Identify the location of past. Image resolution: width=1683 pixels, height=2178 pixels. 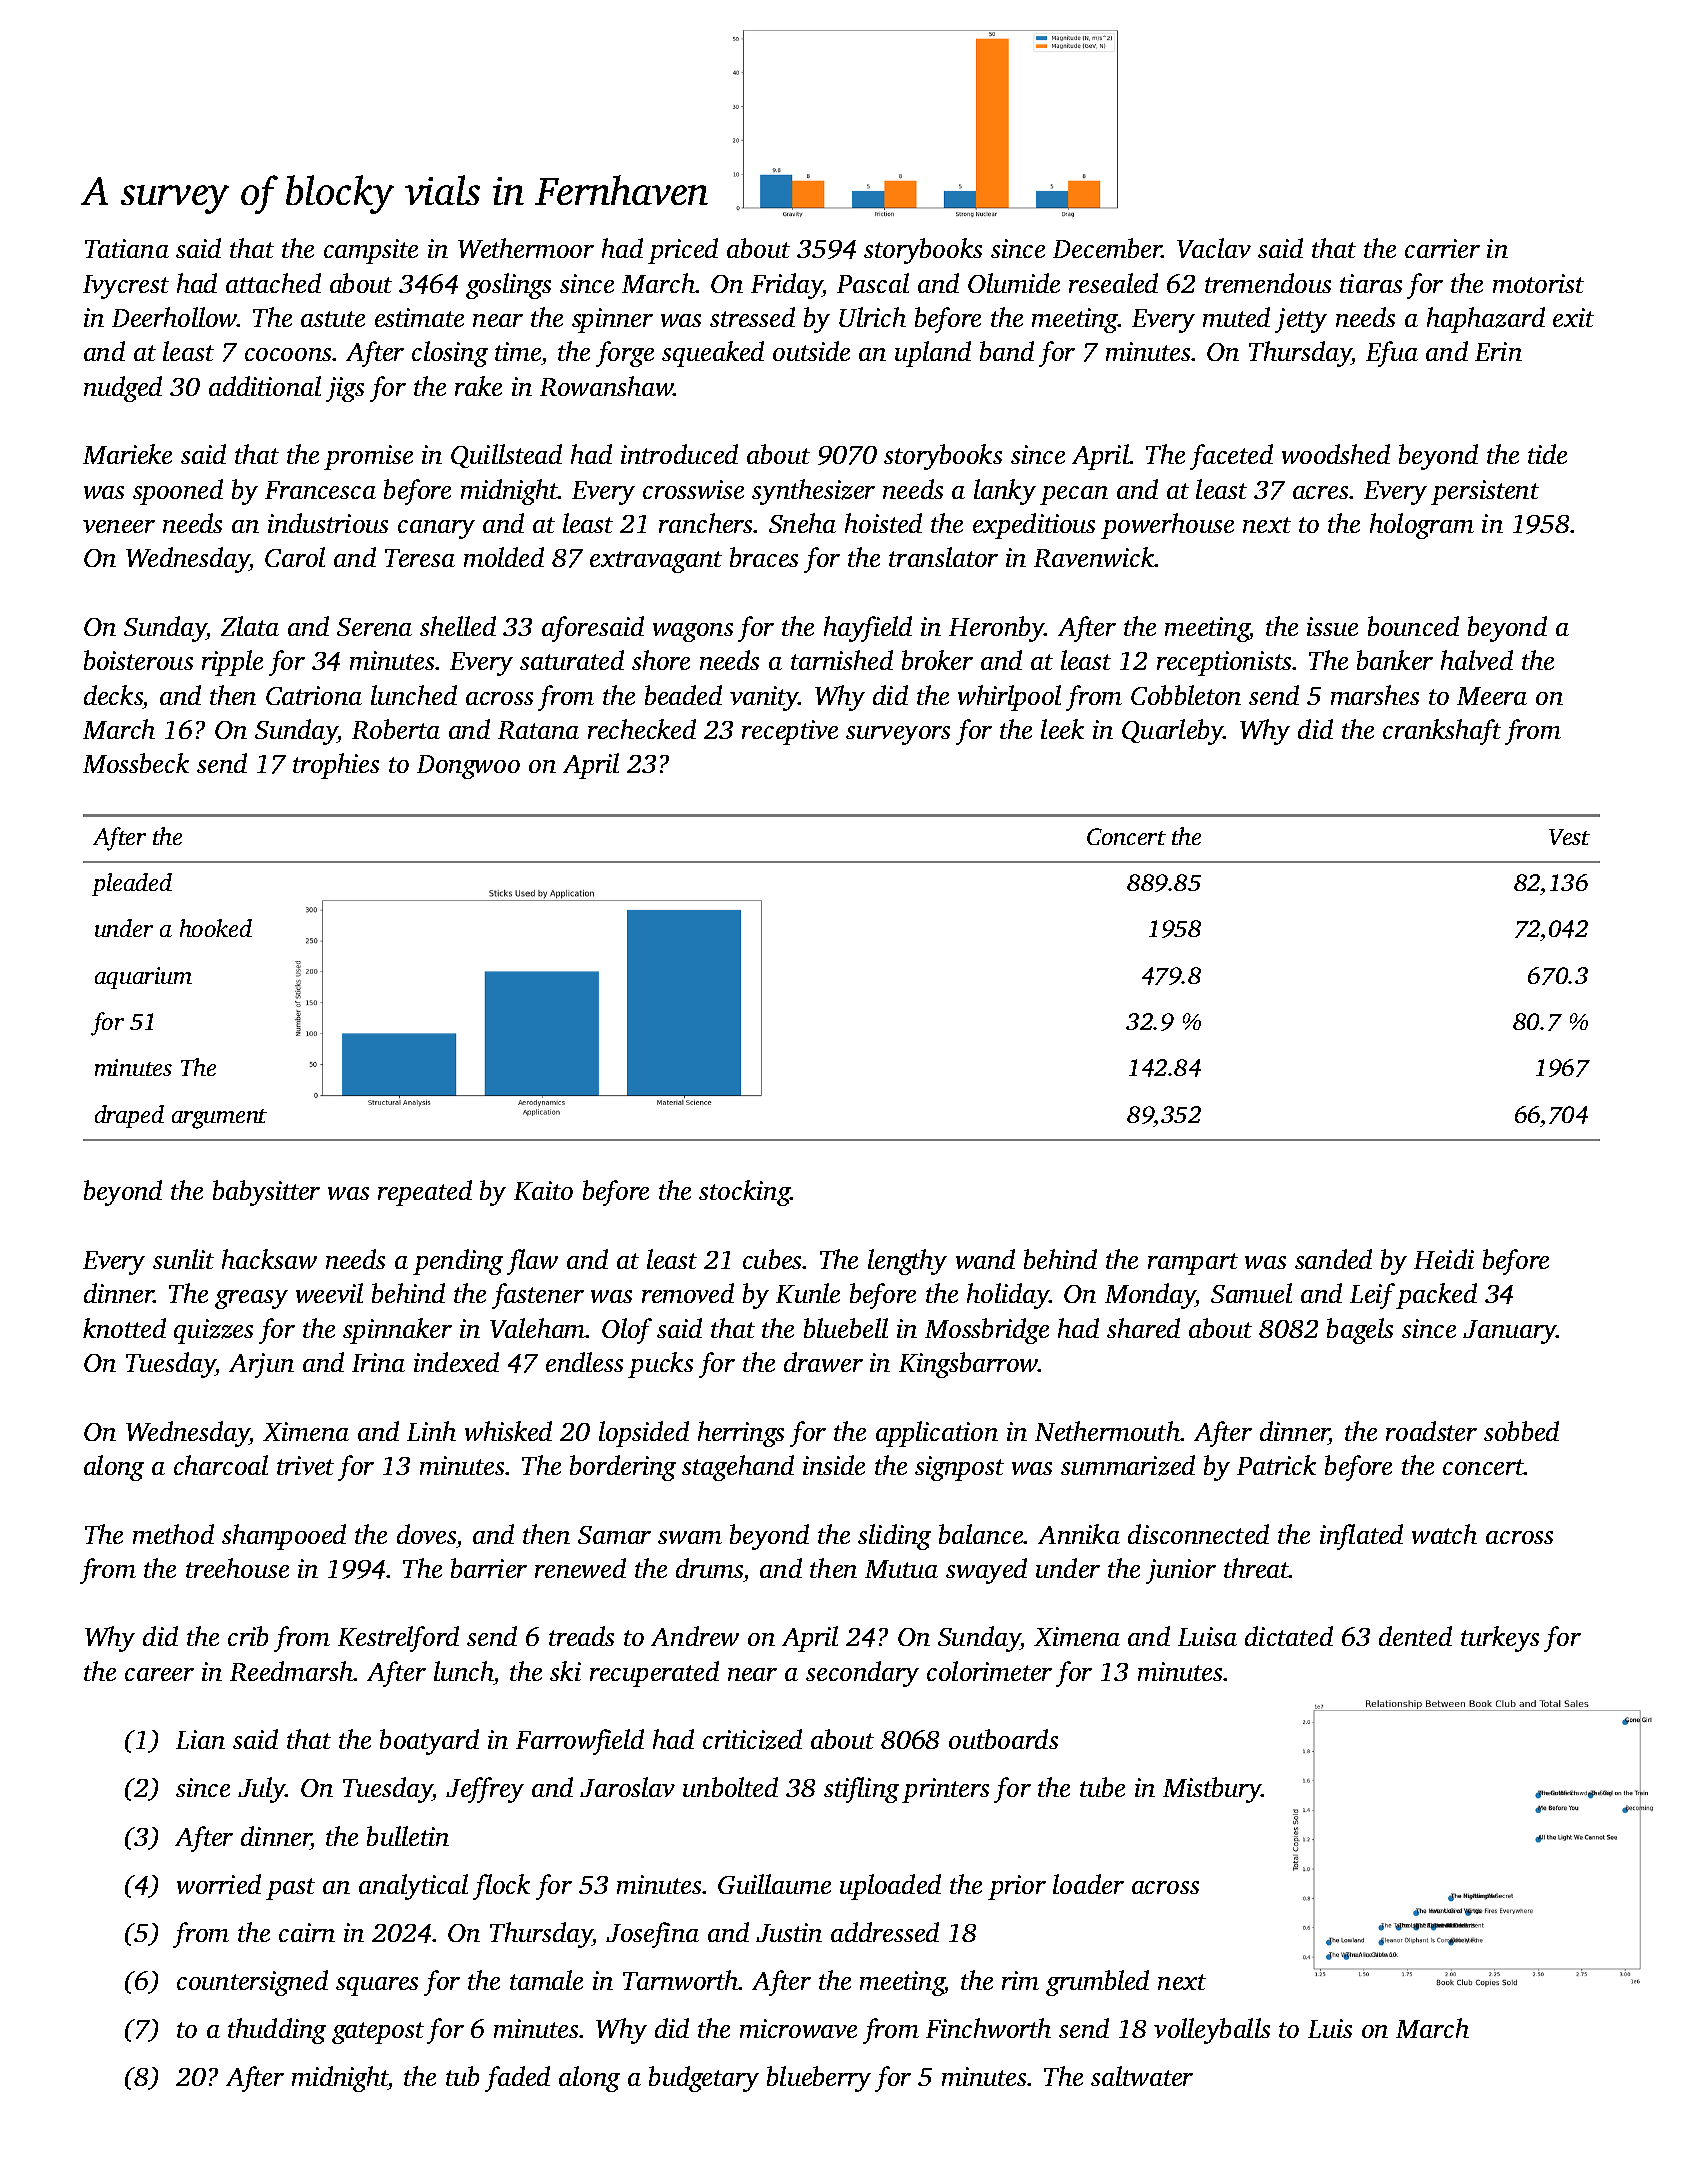
(290, 1889).
